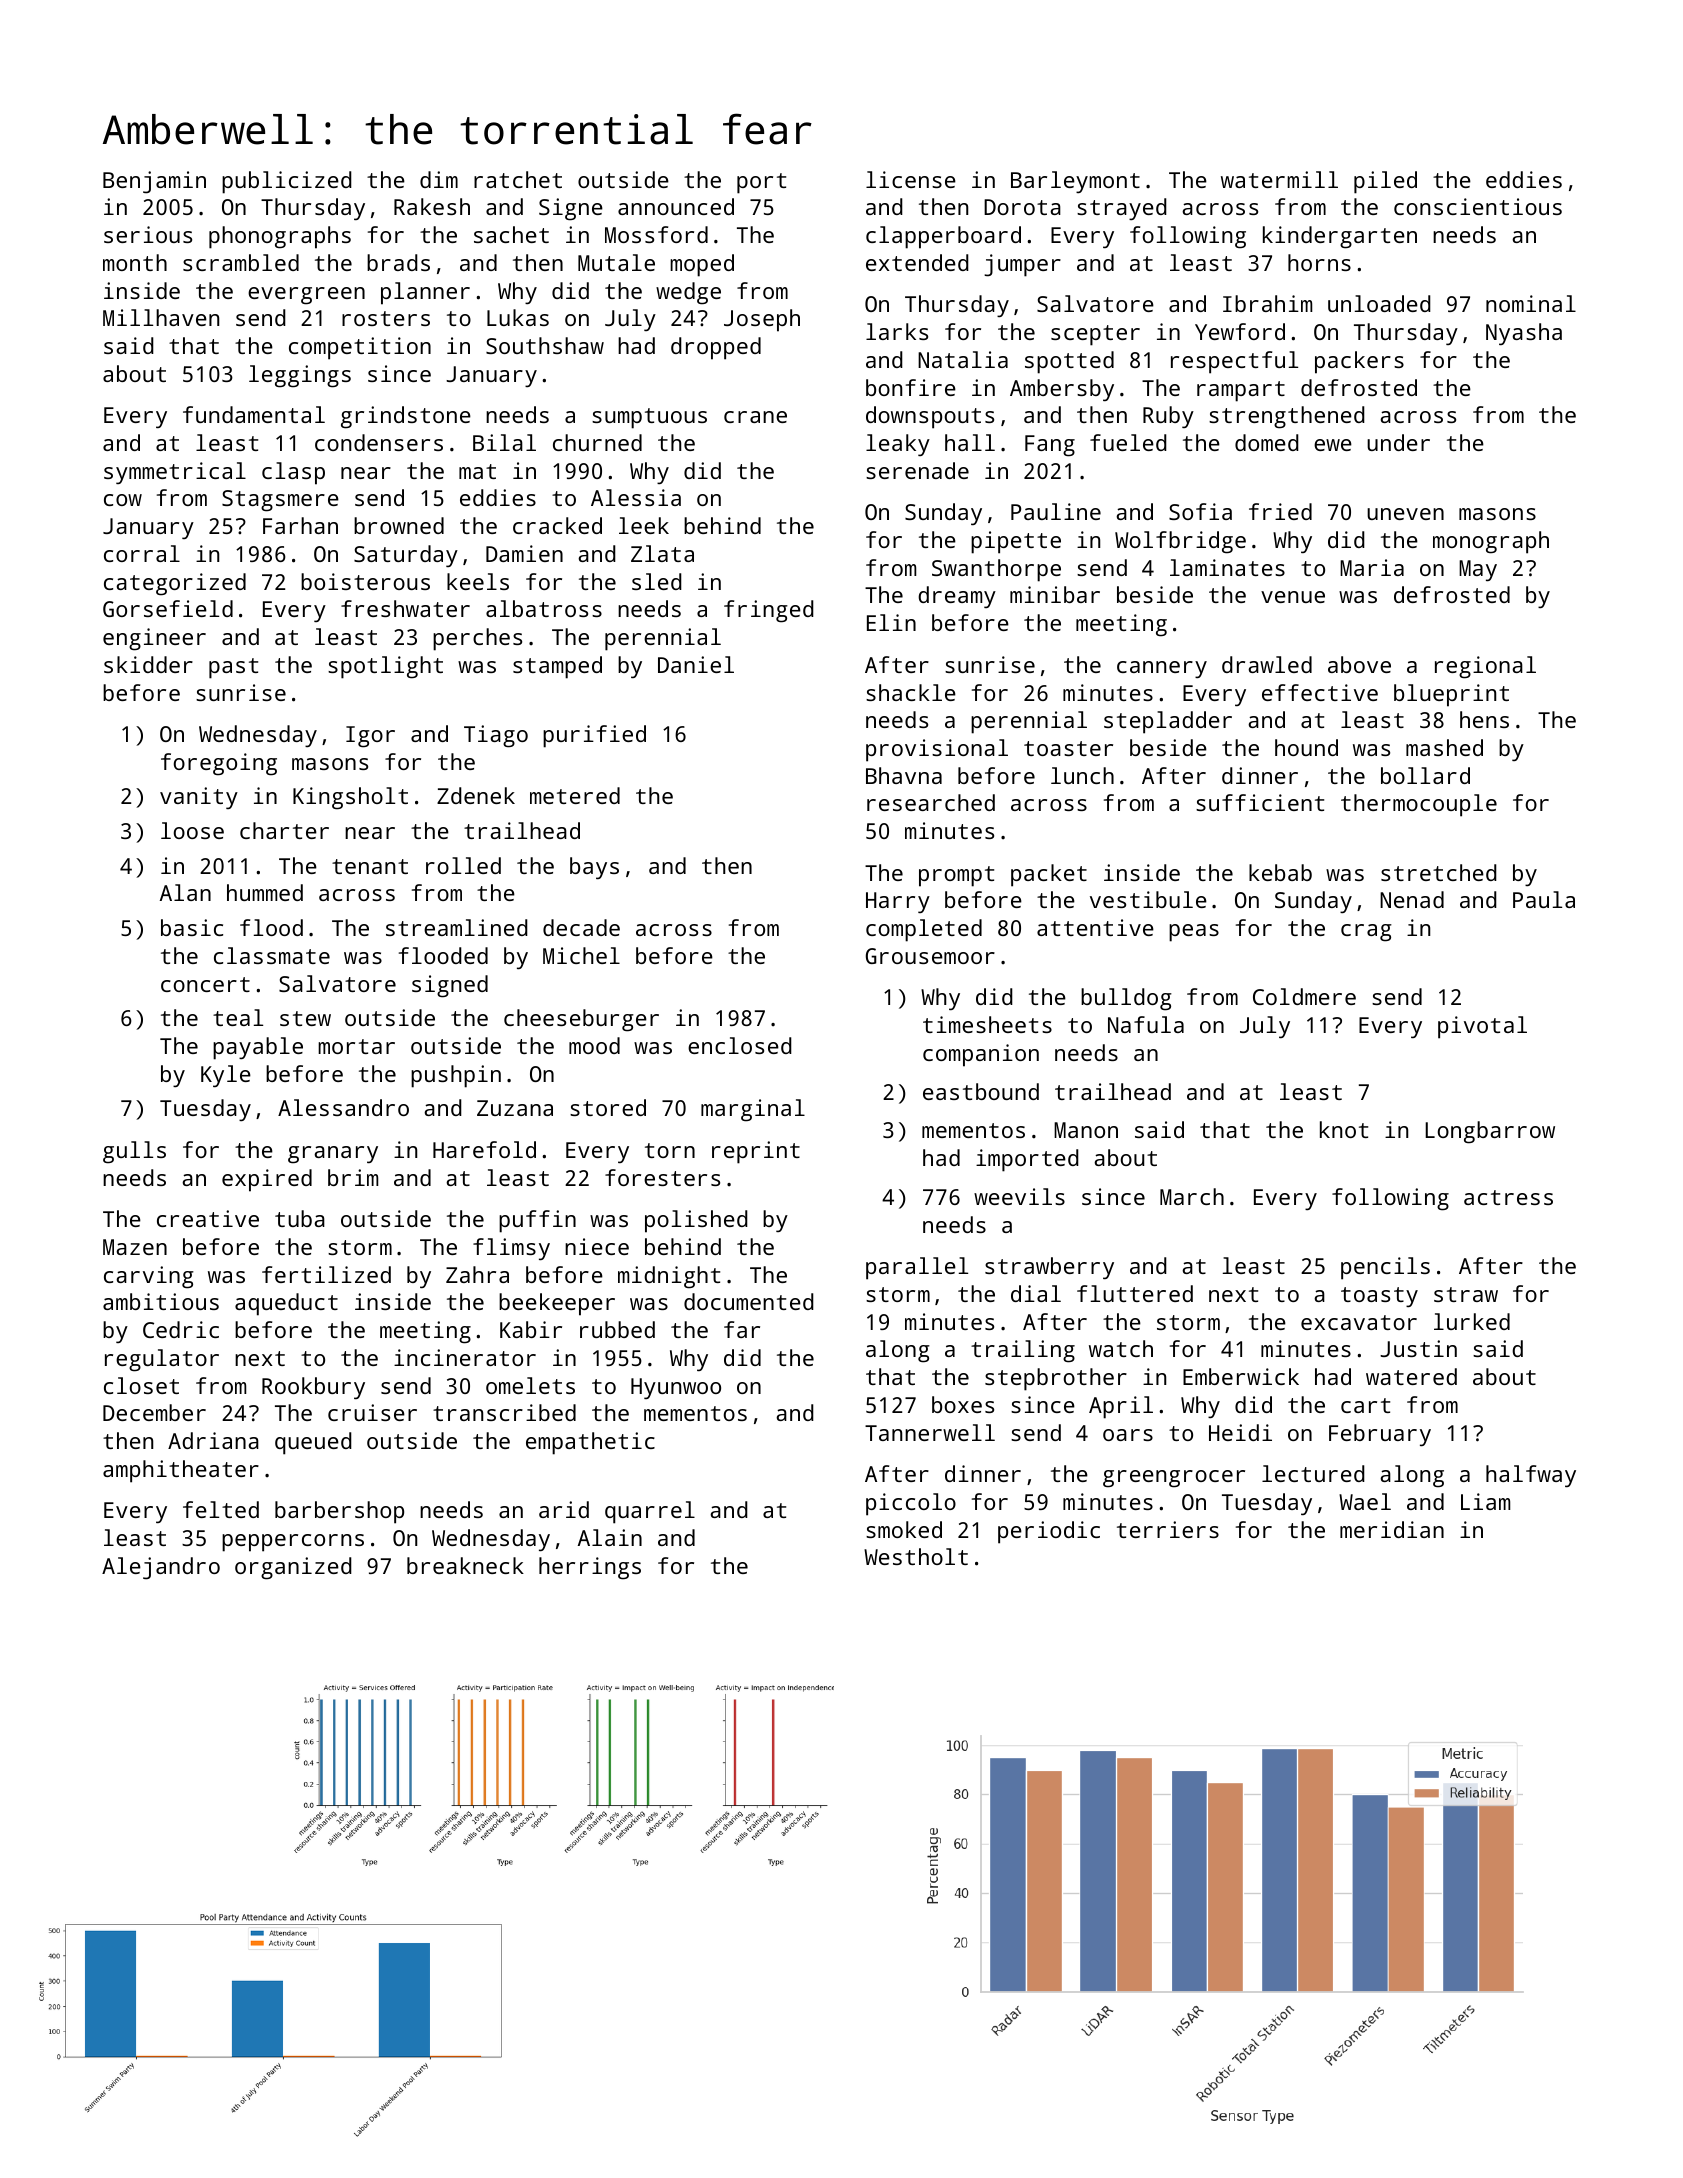  I want to click on competition, so click(360, 348).
